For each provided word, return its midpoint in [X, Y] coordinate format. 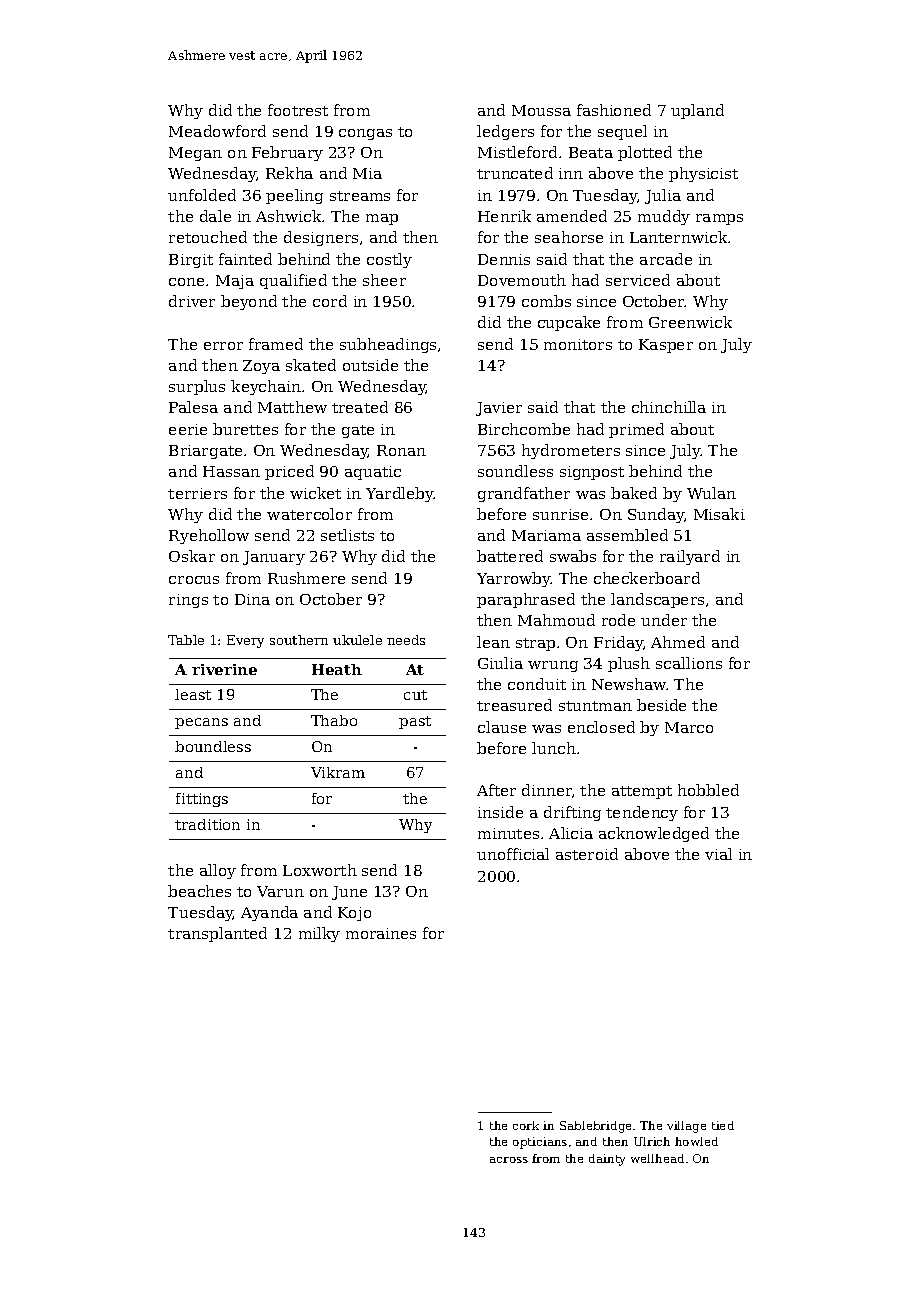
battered [510, 556]
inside [500, 812]
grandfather [524, 494]
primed [636, 430]
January [274, 558]
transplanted [217, 934]
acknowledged [654, 834]
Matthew [292, 407]
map [382, 219]
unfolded [202, 195]
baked [634, 493]
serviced [638, 280]
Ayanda [269, 913]
